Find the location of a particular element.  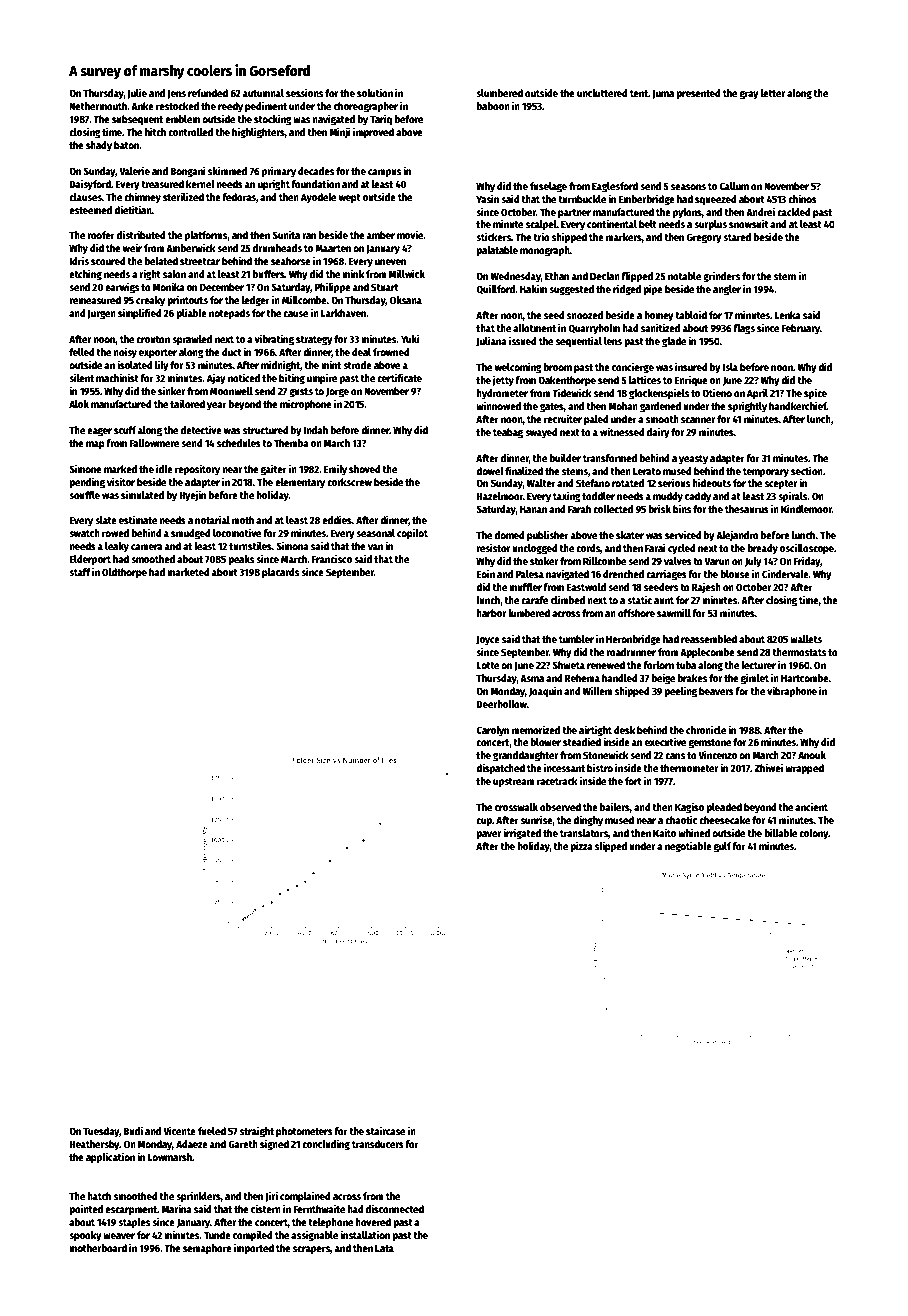

Julie is located at coordinates (137, 93).
